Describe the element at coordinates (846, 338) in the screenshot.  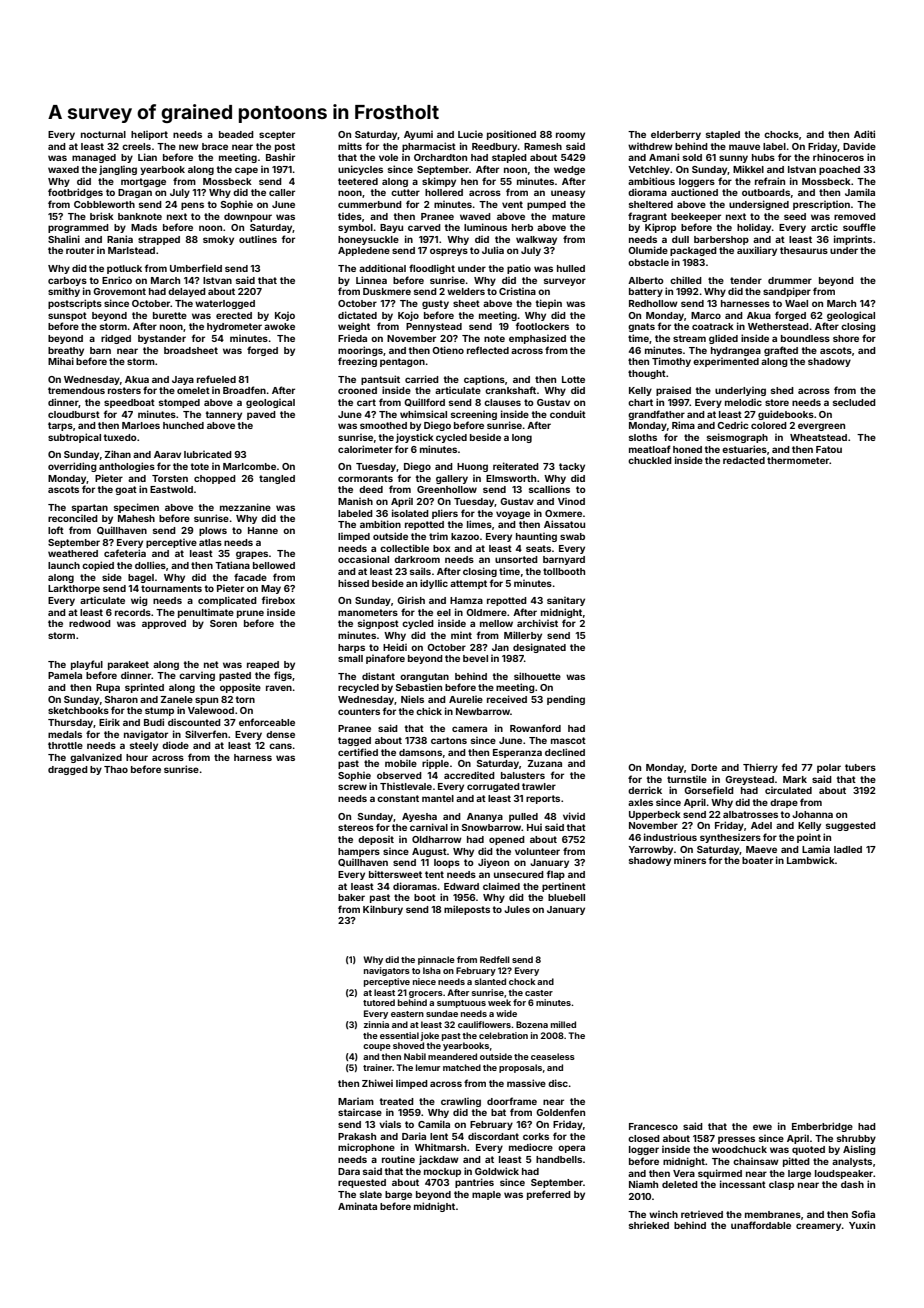
I see `shore` at that location.
